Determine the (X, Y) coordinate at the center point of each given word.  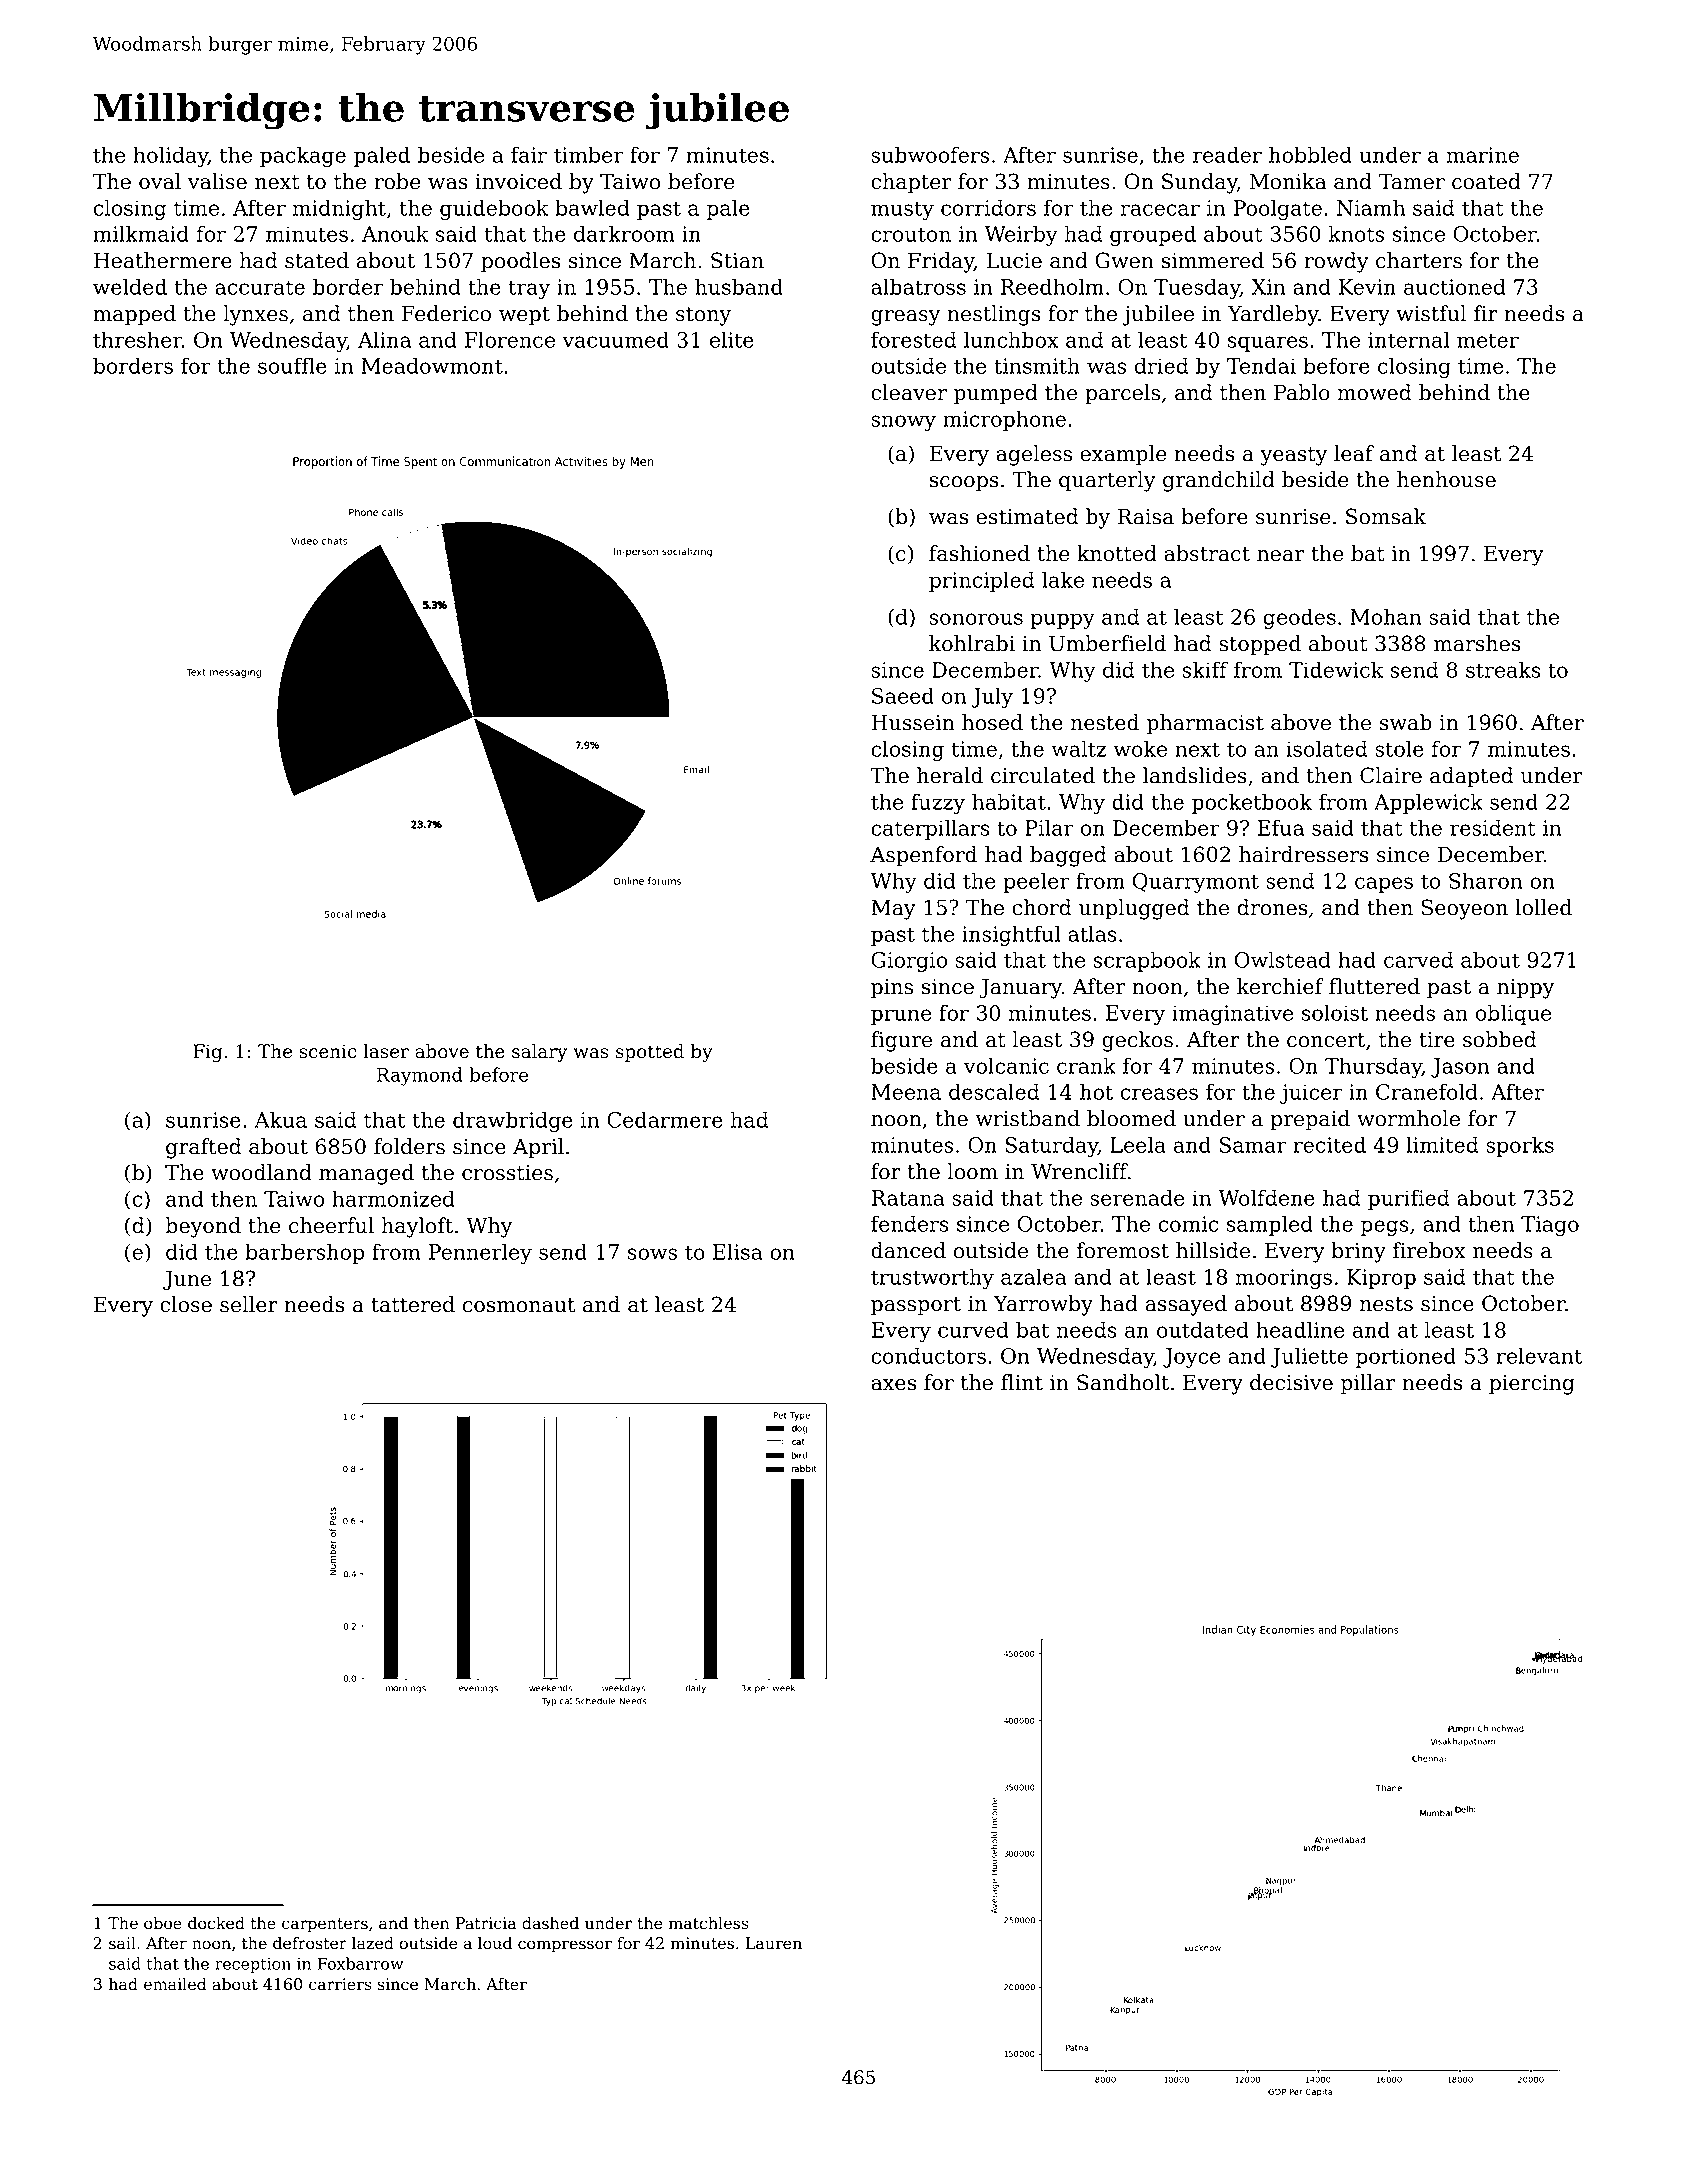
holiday (170, 156)
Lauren (774, 1943)
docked (216, 1923)
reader (1227, 154)
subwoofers (930, 154)
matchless (708, 1923)
